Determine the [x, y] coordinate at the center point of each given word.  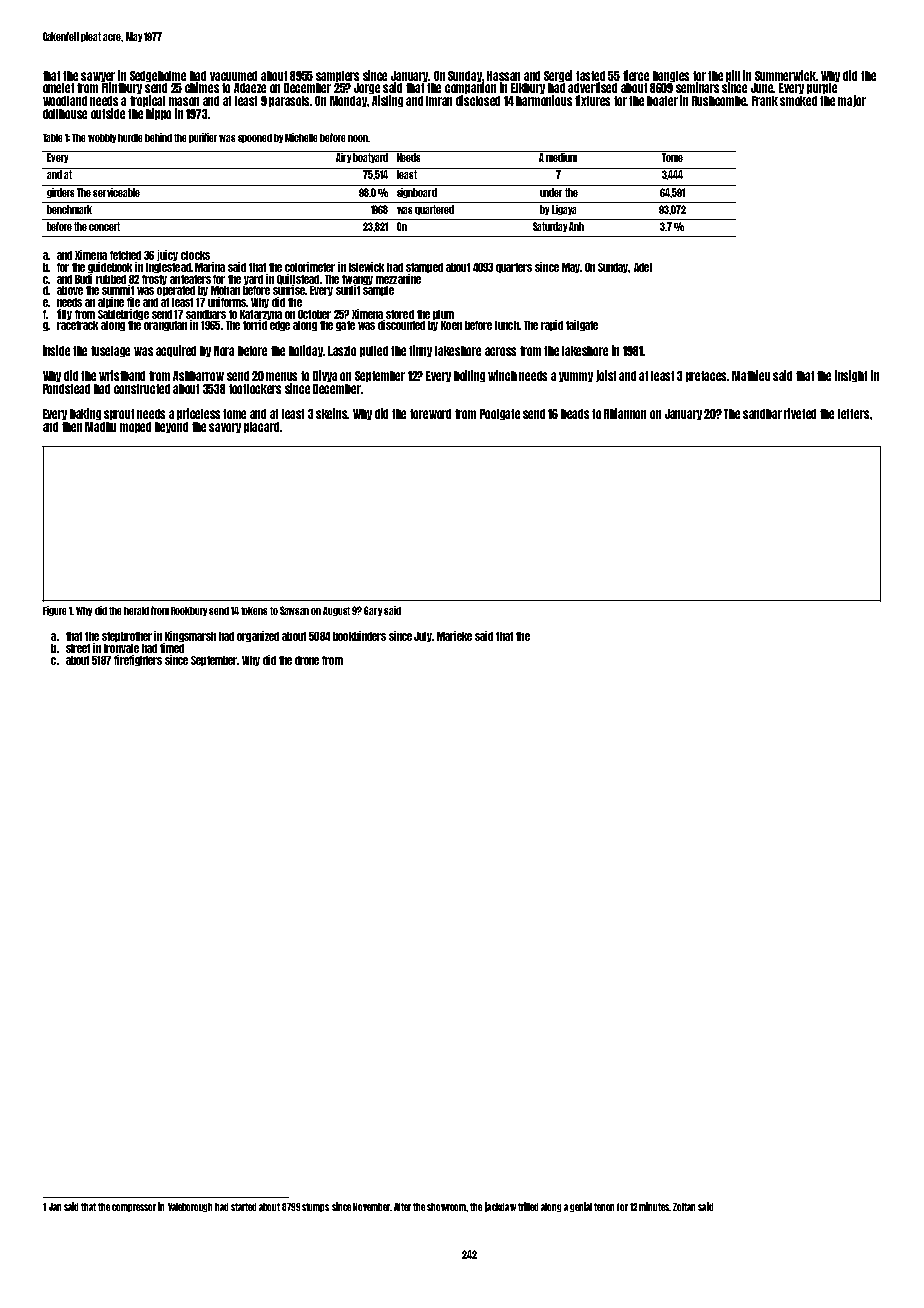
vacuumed [233, 76]
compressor [134, 1208]
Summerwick [786, 75]
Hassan [503, 76]
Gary [373, 611]
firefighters [138, 660]
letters [853, 414]
